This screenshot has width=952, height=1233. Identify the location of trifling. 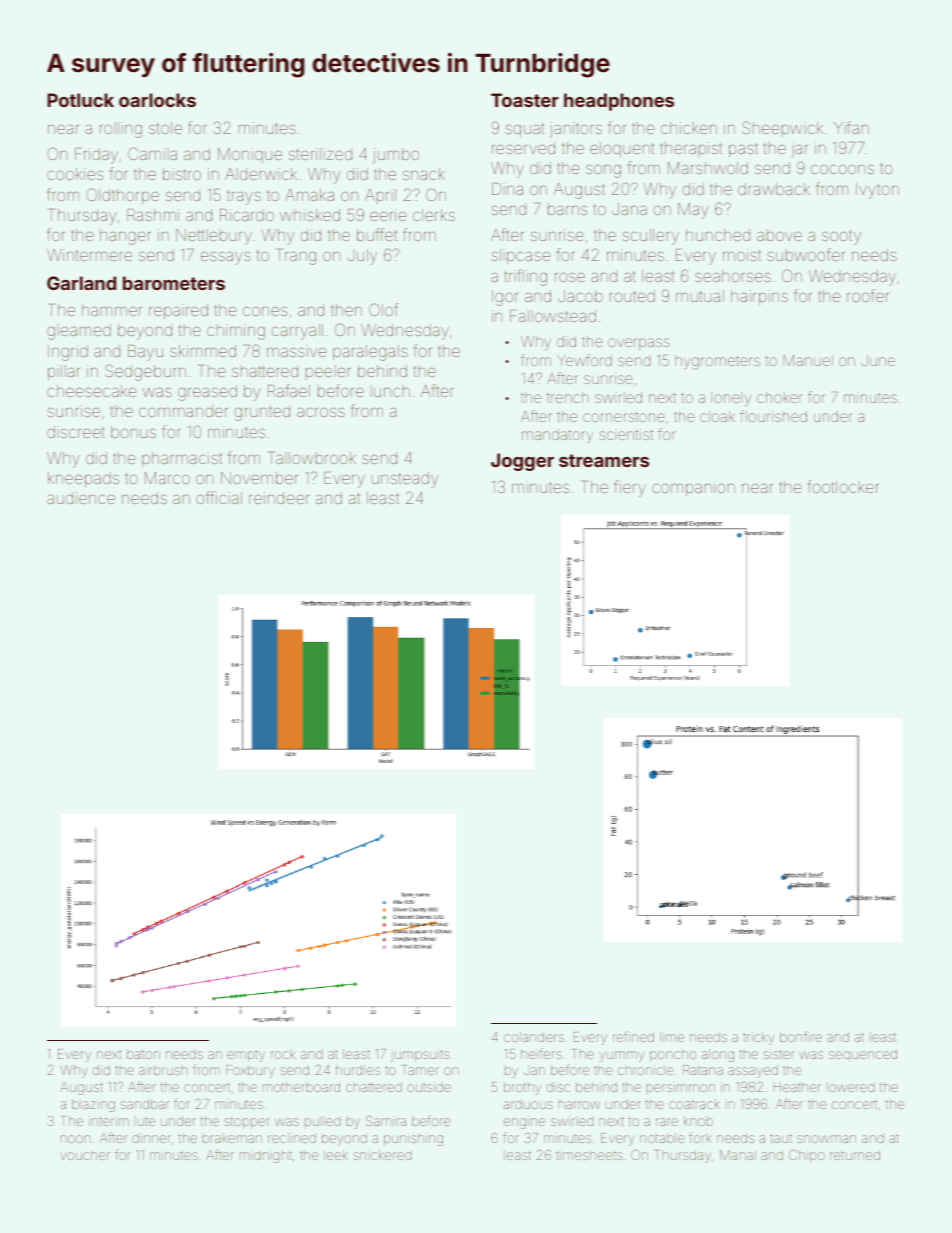
(526, 277).
